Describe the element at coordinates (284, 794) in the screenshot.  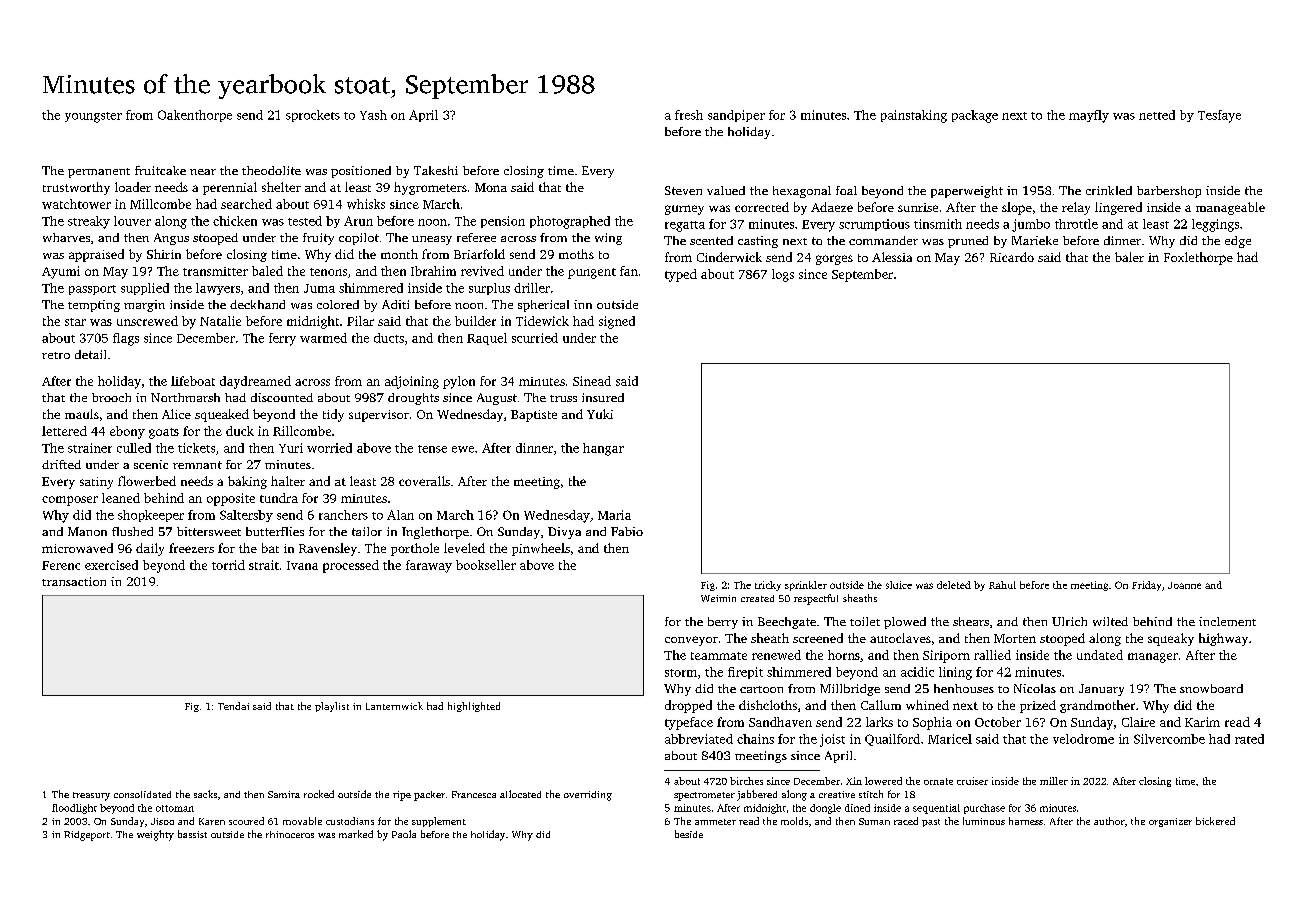
I see `Samira` at that location.
